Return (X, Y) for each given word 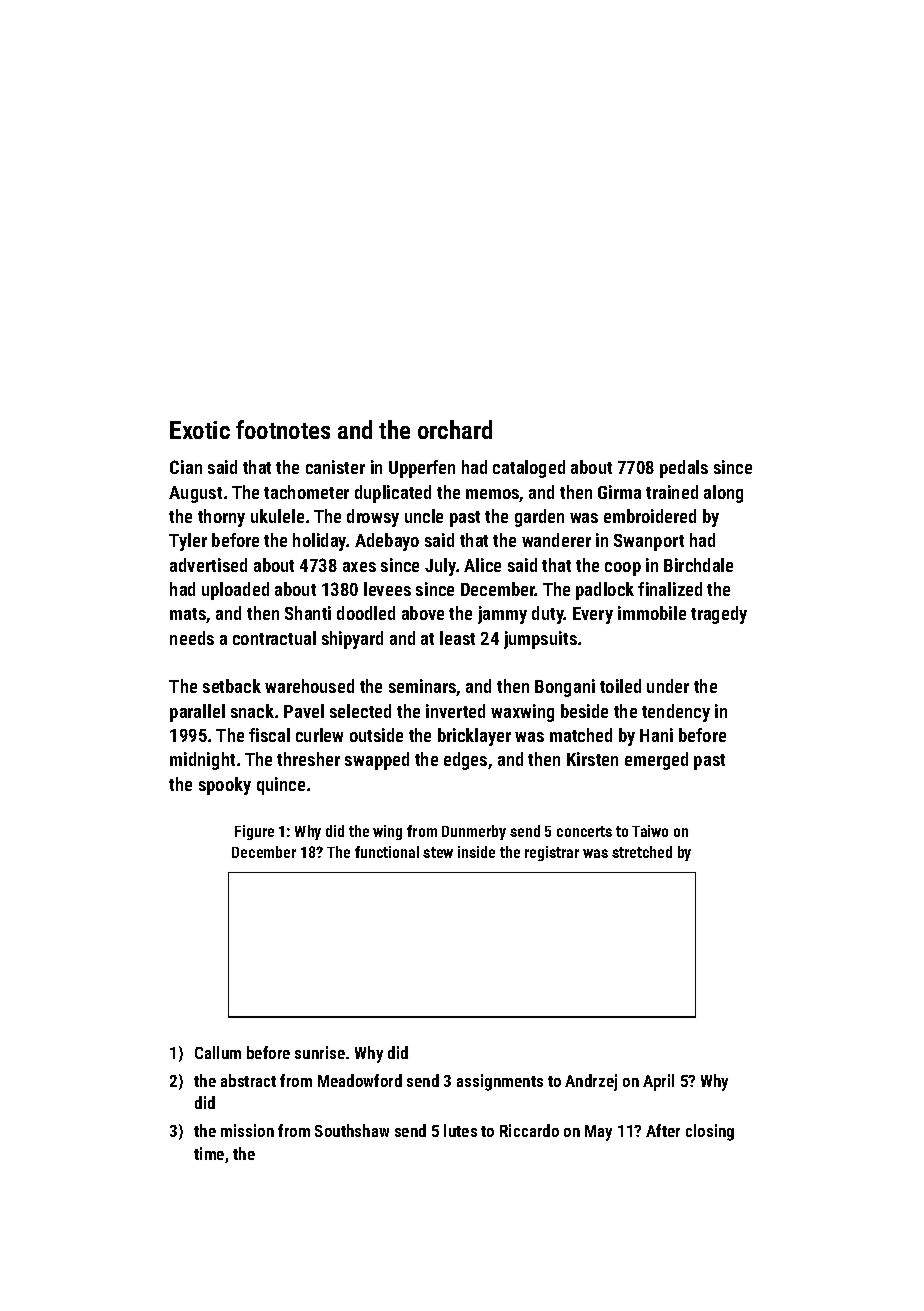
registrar (552, 853)
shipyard (352, 640)
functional (387, 852)
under (668, 686)
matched (581, 735)
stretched (642, 852)
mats (188, 615)
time (209, 1153)
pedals (684, 469)
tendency (676, 713)
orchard (455, 429)
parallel (197, 713)
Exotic (200, 430)
